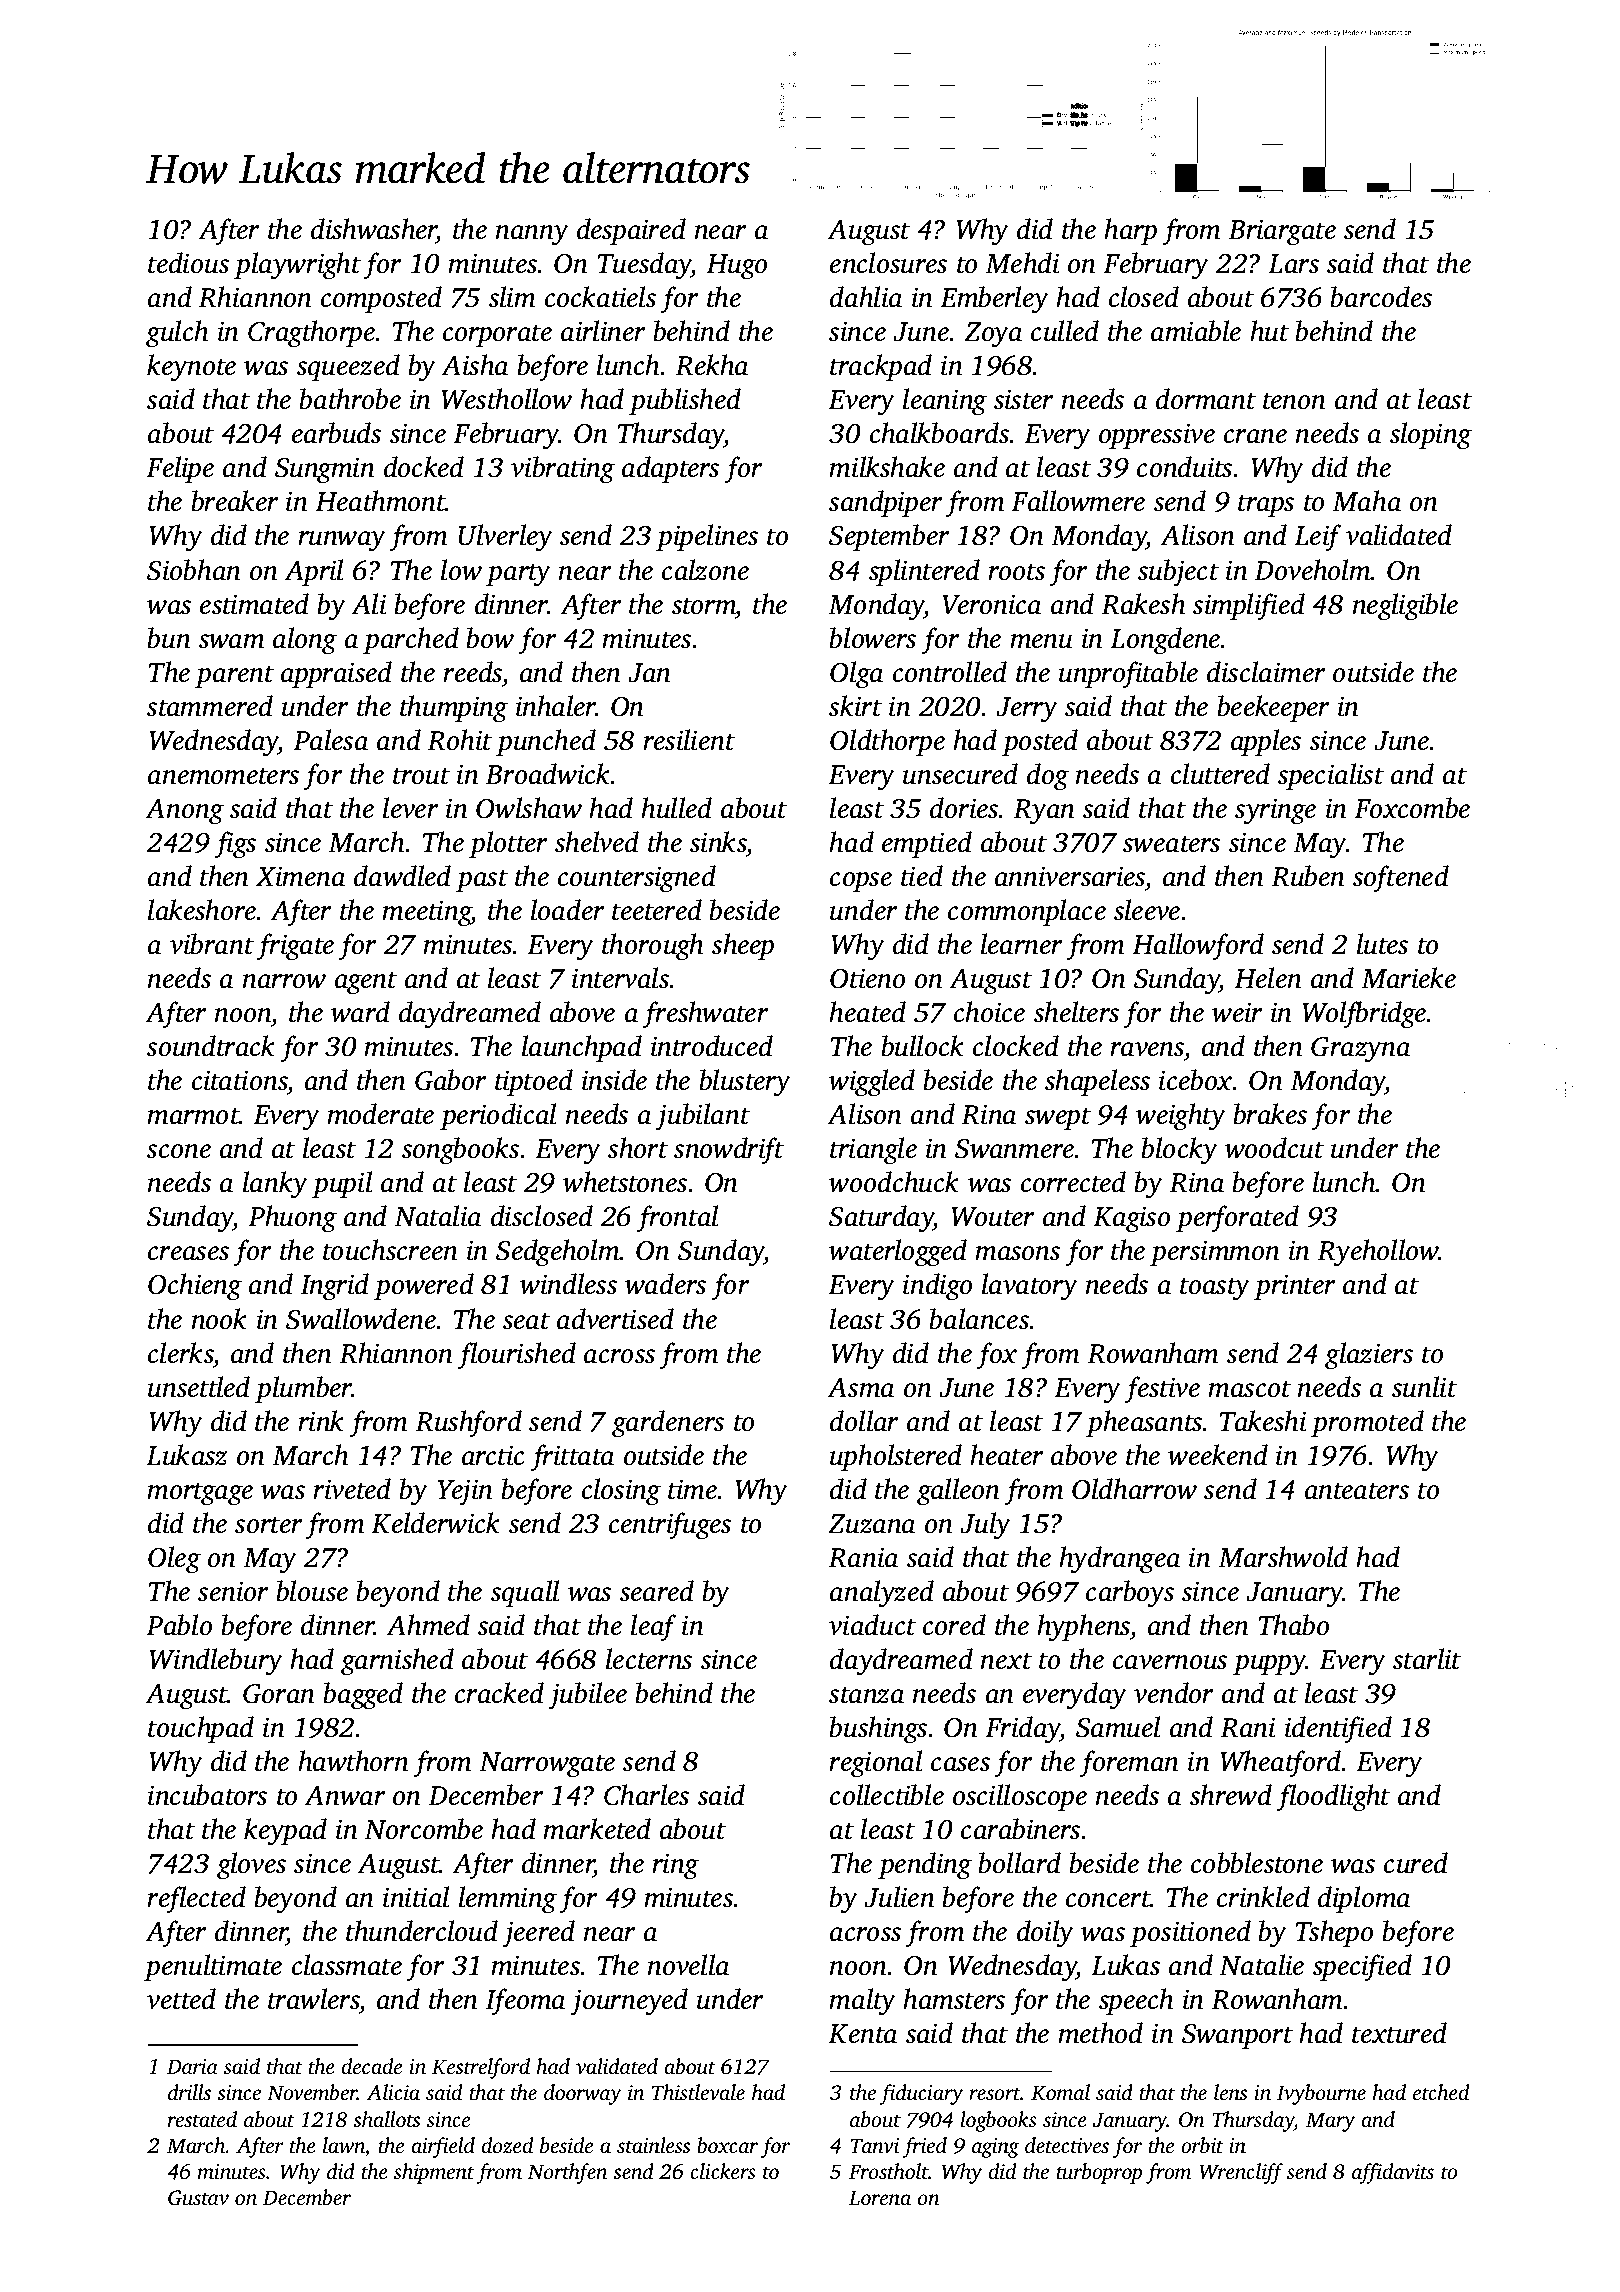  Describe the element at coordinates (964, 808) in the screenshot. I see `dories` at that location.
